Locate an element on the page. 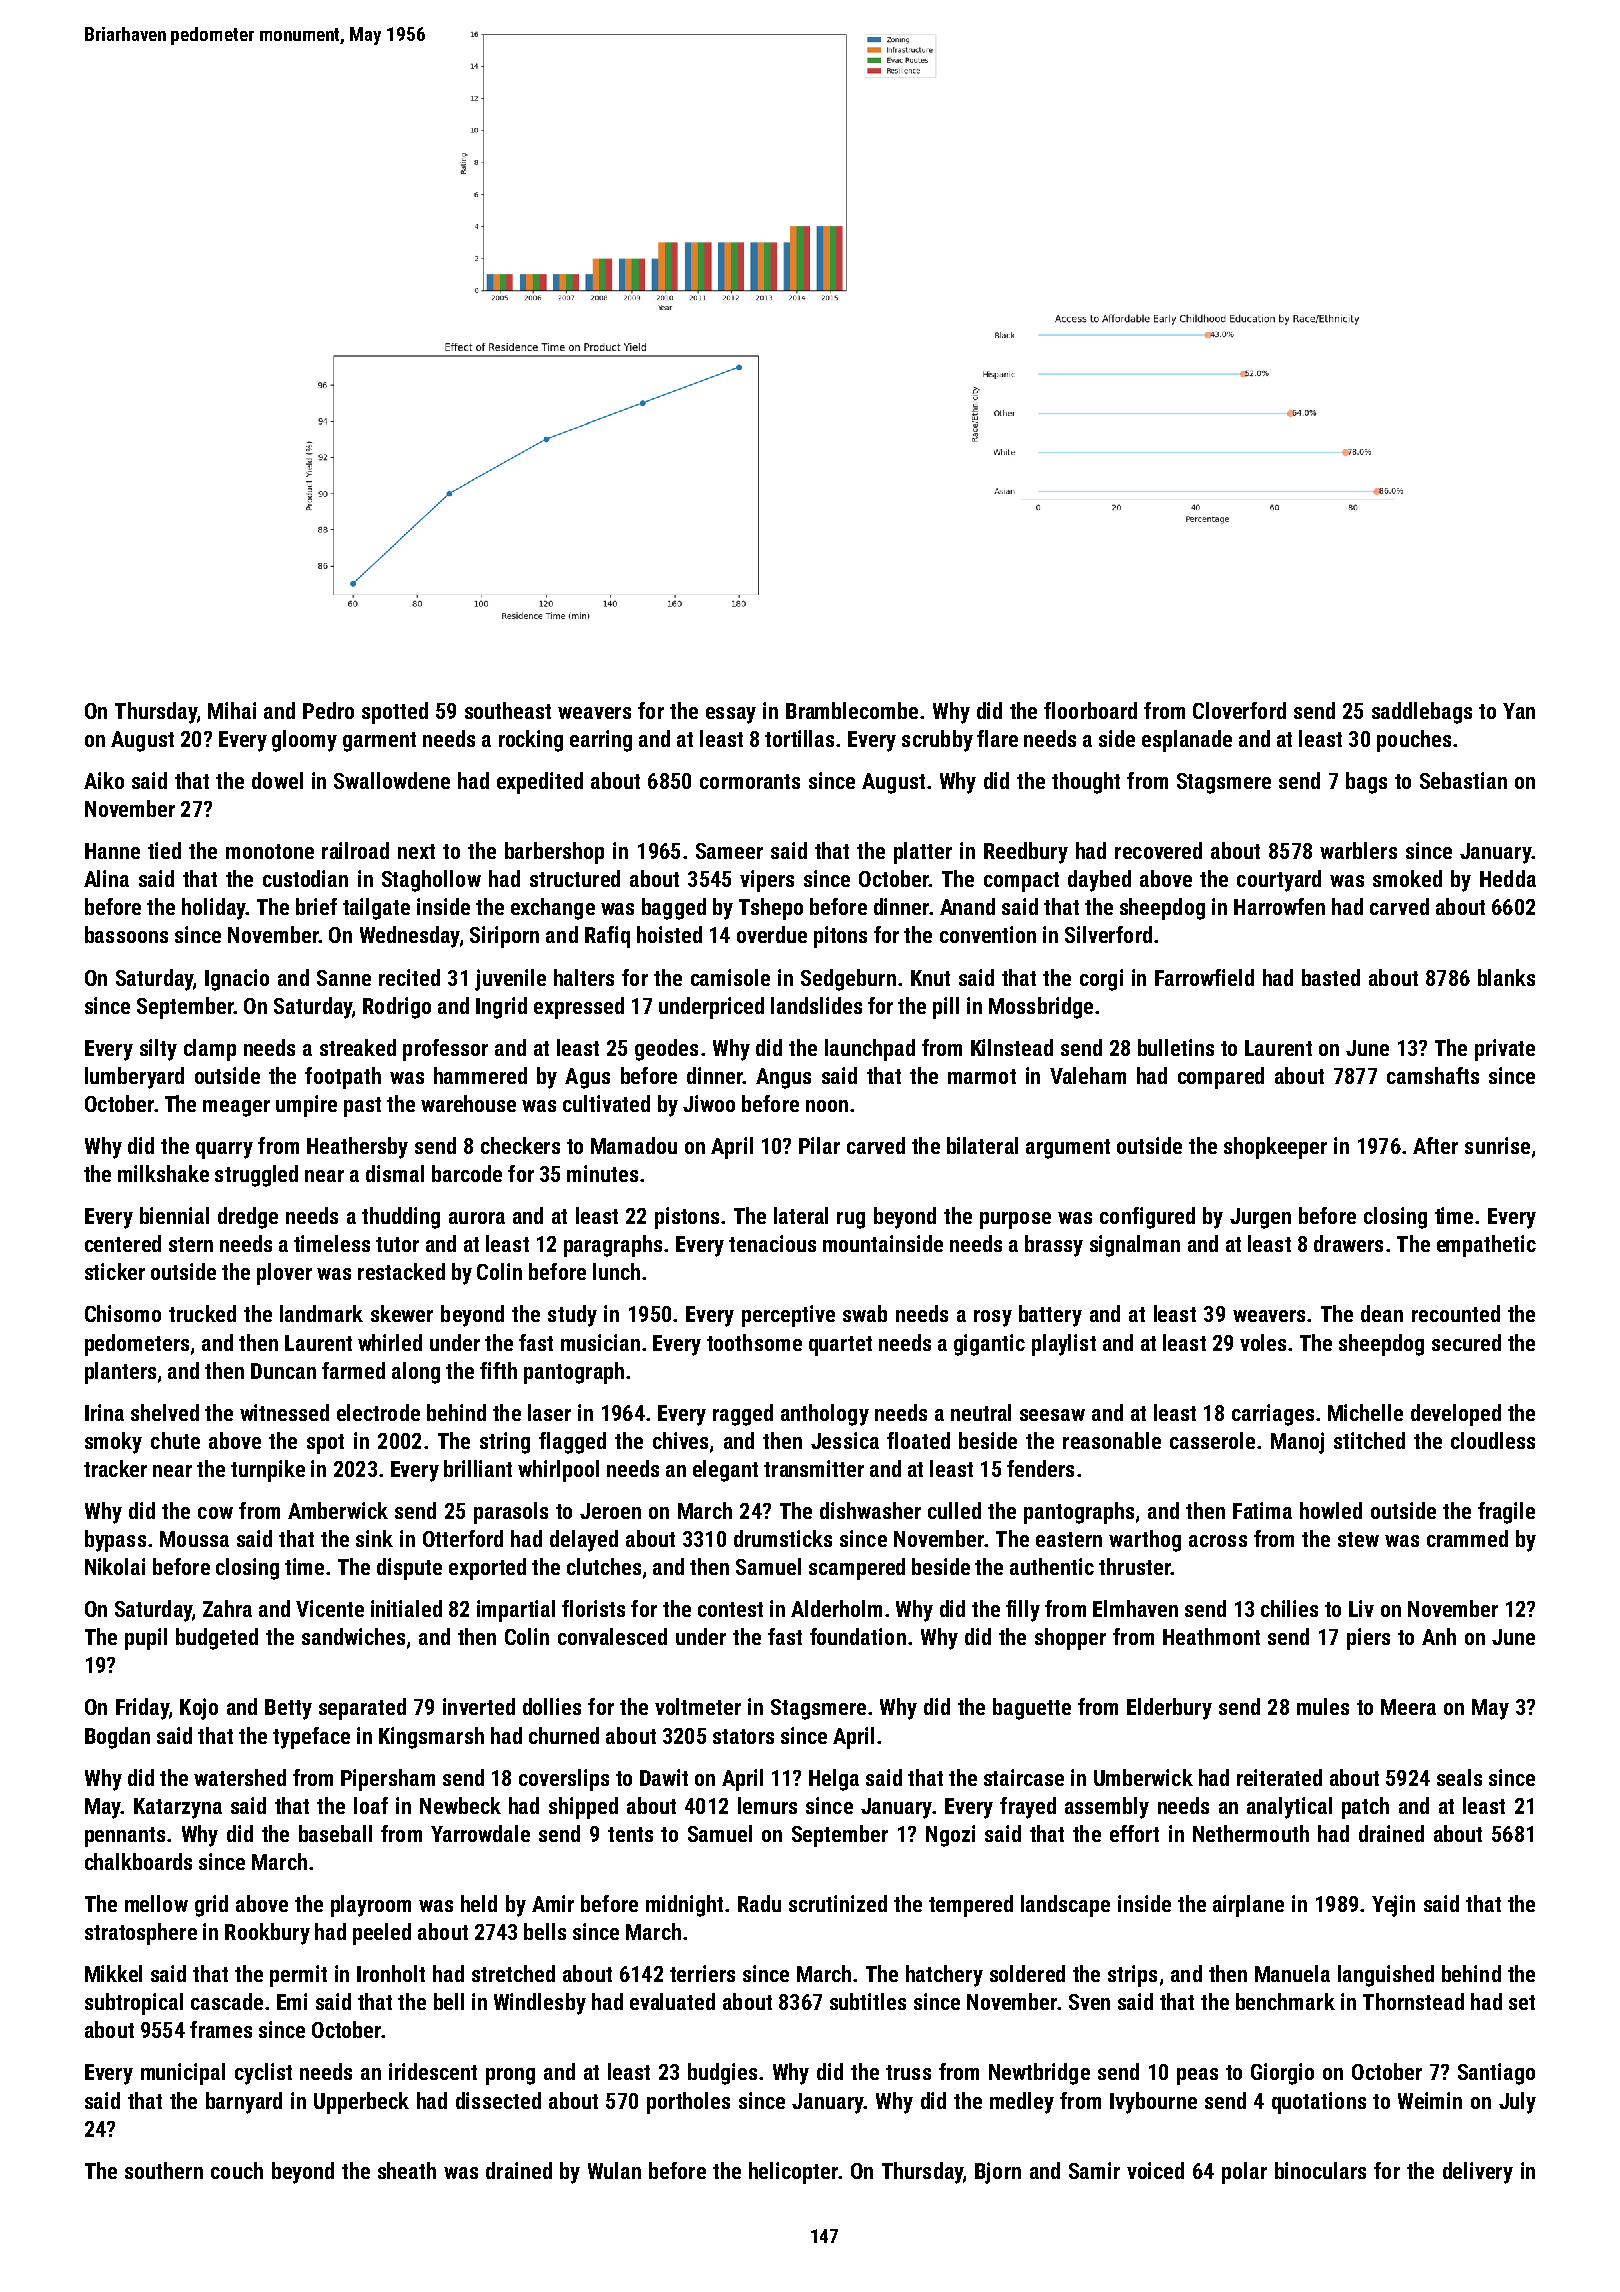 The height and width of the page is (2292, 1620). filly is located at coordinates (1023, 1611).
